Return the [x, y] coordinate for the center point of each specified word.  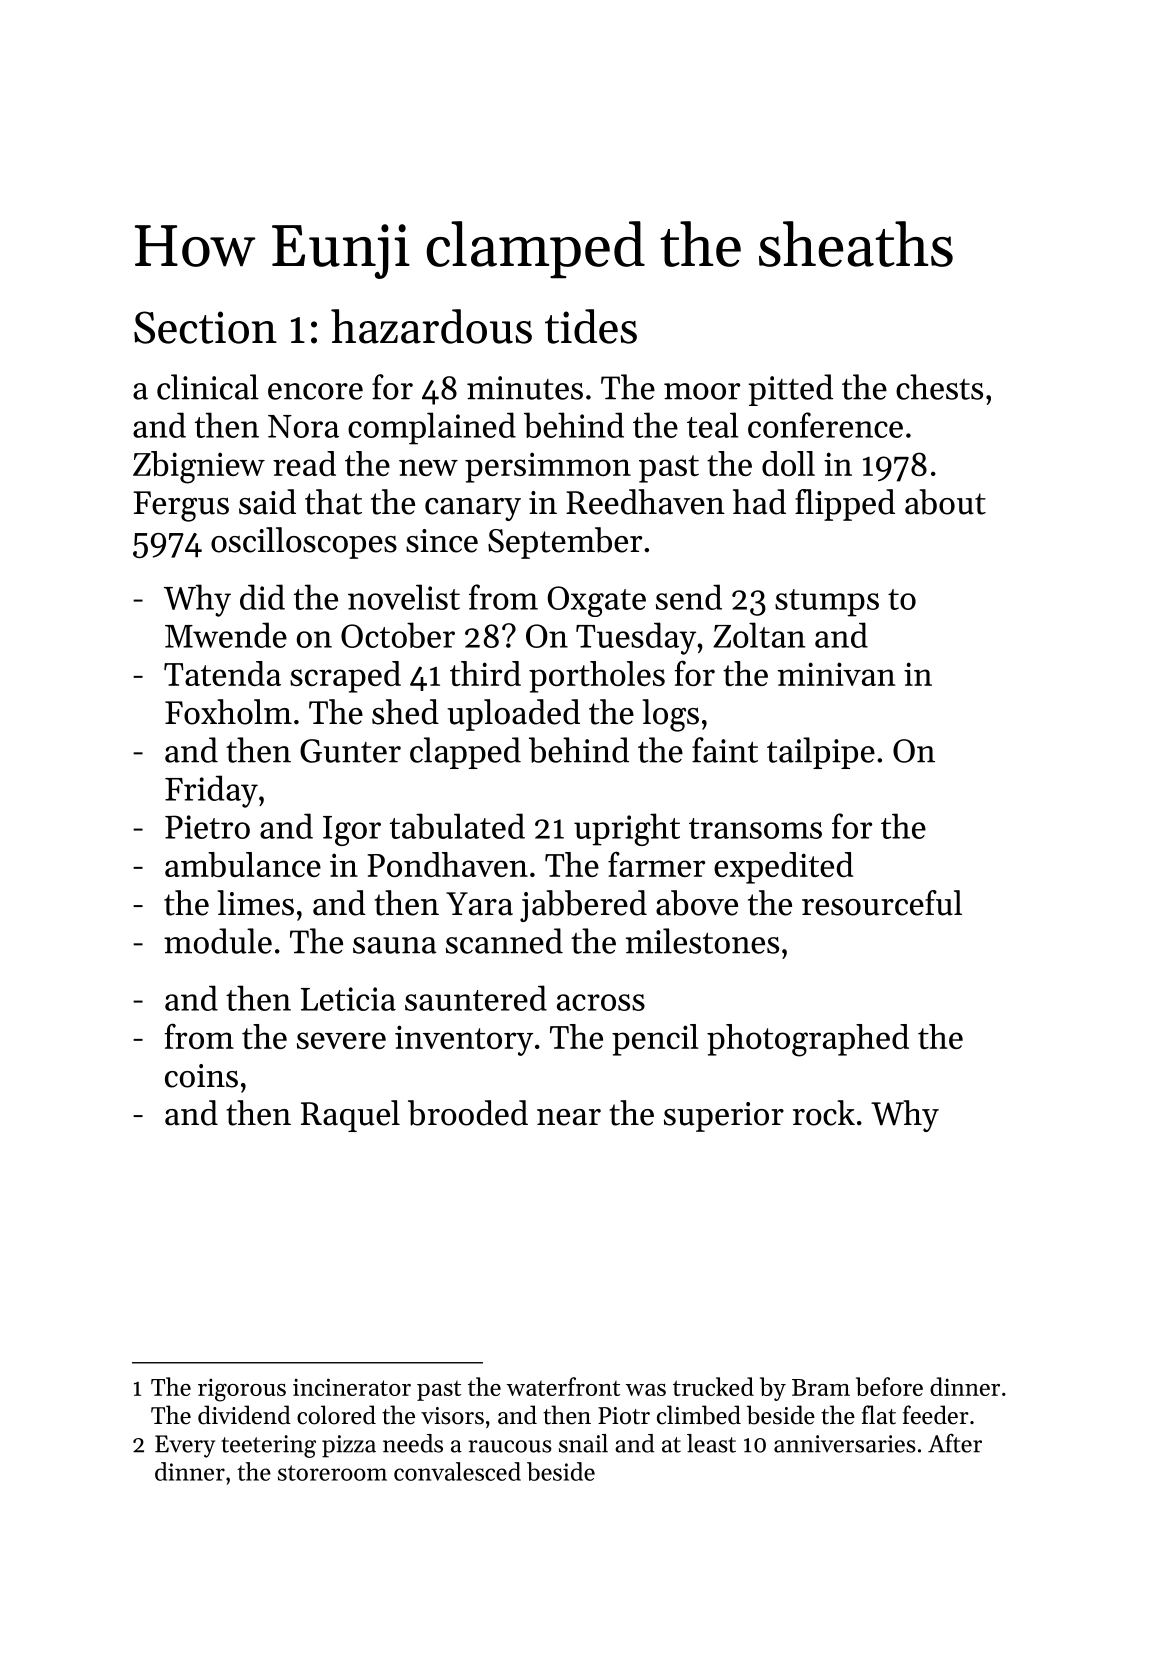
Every [185, 1446]
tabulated [457, 826]
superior [724, 1117]
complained [432, 428]
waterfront [563, 1386]
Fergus [181, 506]
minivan [836, 674]
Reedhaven [645, 502]
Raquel [350, 1116]
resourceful [882, 903]
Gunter [350, 751]
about [945, 502]
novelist [404, 597]
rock [824, 1113]
